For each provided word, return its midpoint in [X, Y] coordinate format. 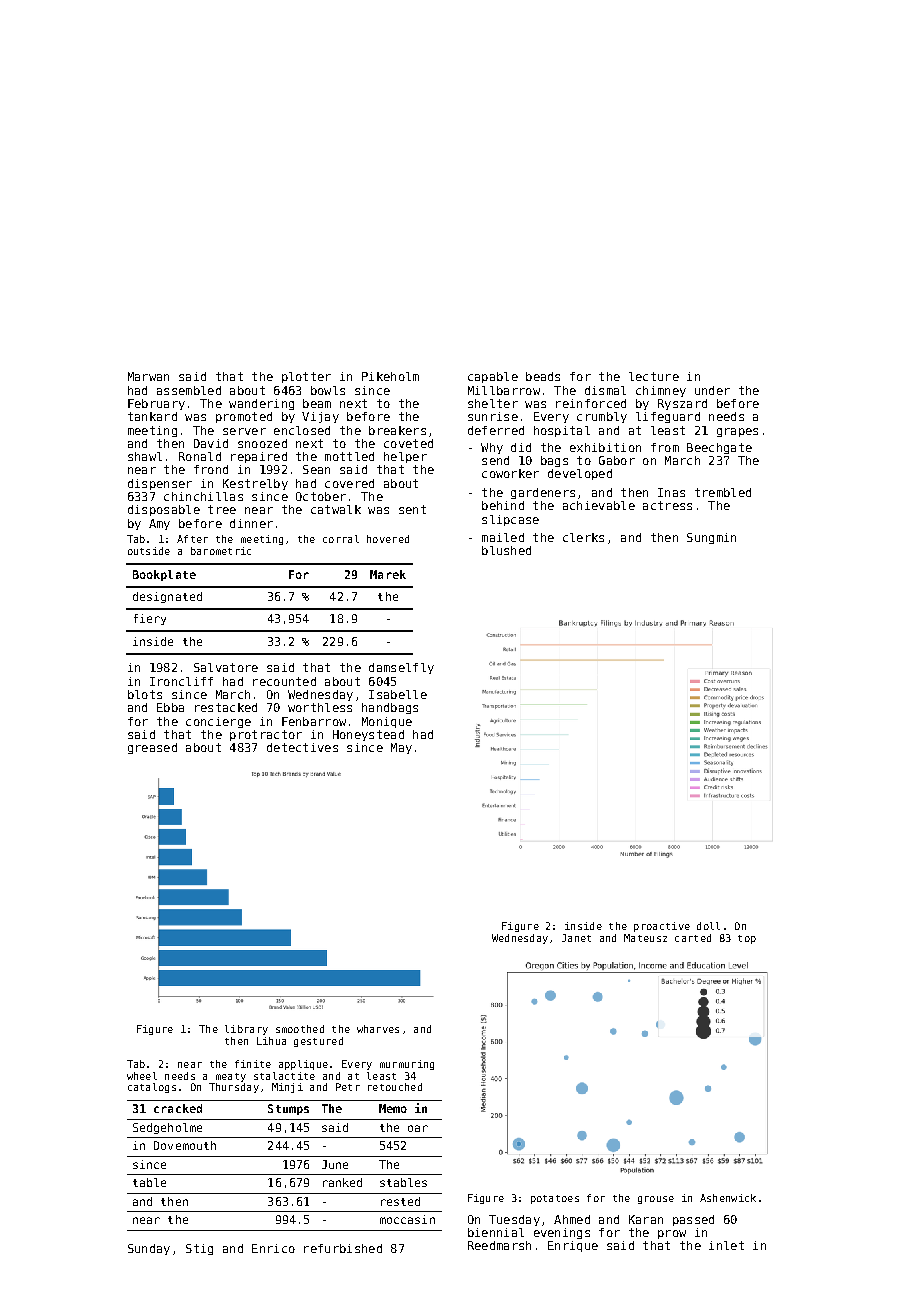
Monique [387, 722]
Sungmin [711, 538]
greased [152, 748]
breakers [397, 430]
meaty [231, 1077]
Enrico [273, 1248]
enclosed [302, 430]
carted [693, 938]
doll [708, 926]
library [246, 1030]
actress [667, 505]
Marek [388, 574]
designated [167, 597]
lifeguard [668, 417]
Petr [348, 1087]
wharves [378, 1029]
